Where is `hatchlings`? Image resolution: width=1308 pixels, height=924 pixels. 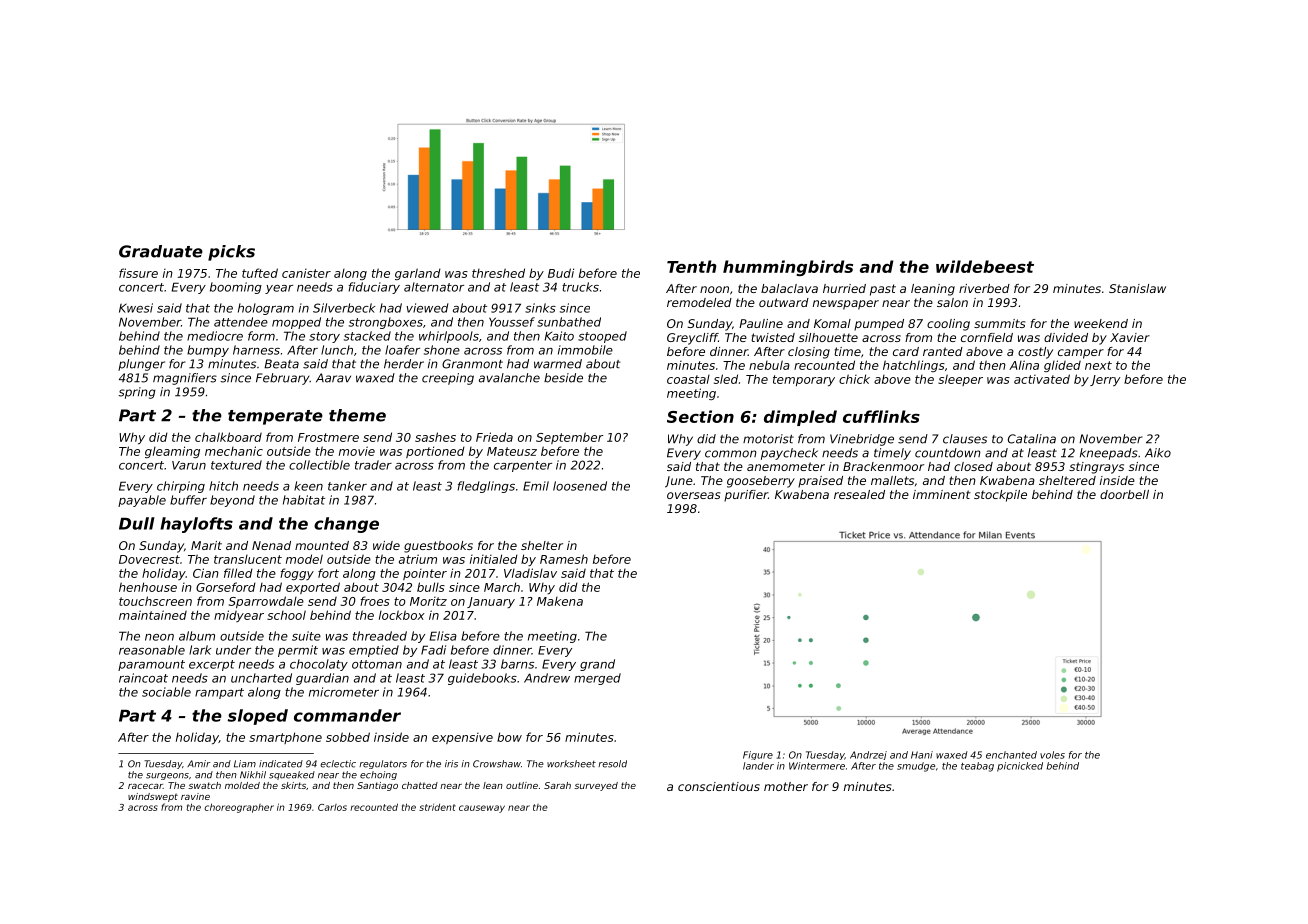
hatchlings is located at coordinates (914, 366).
